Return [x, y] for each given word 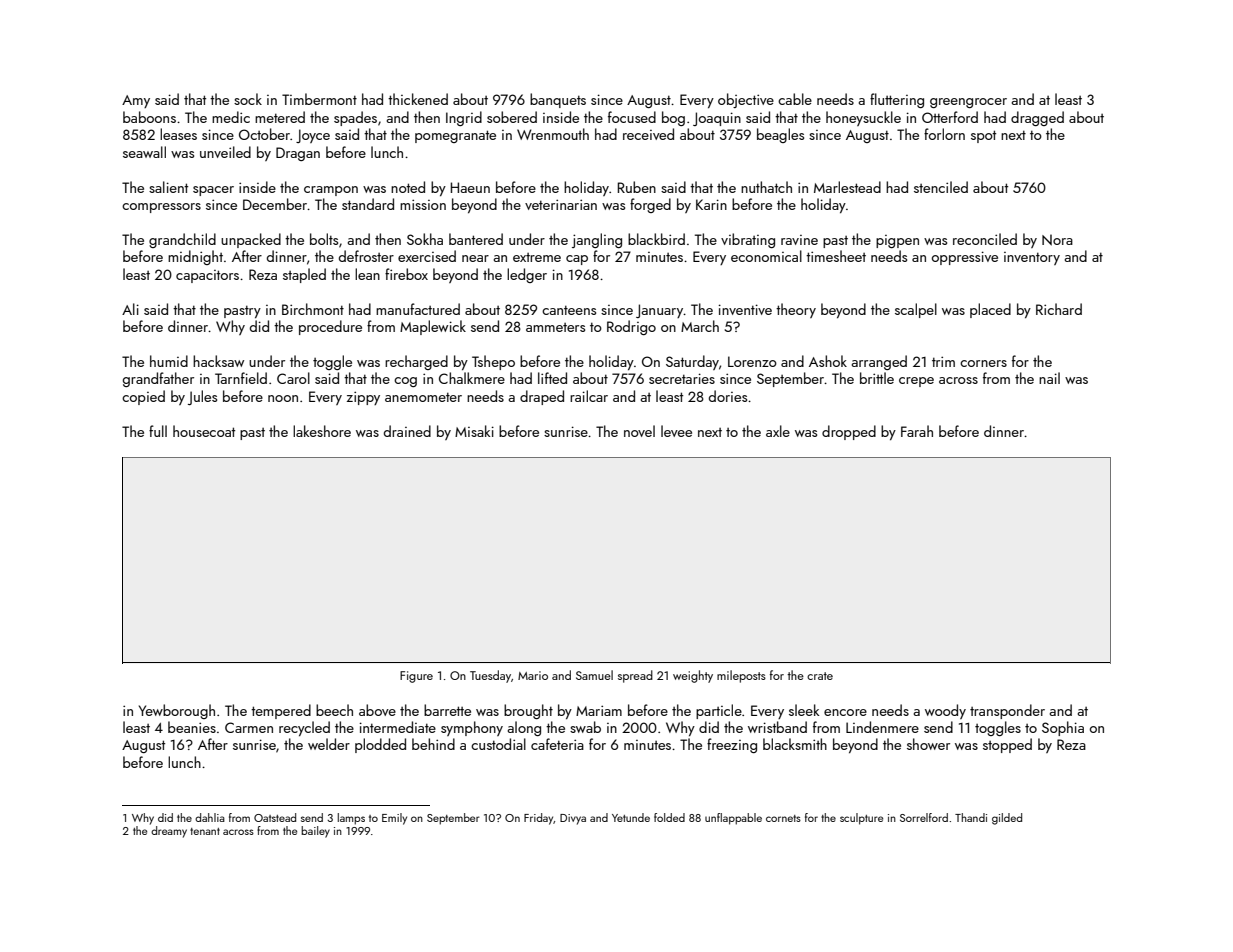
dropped [849, 432]
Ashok [828, 361]
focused [632, 117]
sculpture [861, 819]
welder [329, 744]
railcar [589, 396]
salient [168, 187]
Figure [416, 677]
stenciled [941, 187]
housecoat [204, 431]
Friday [539, 819]
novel [639, 431]
